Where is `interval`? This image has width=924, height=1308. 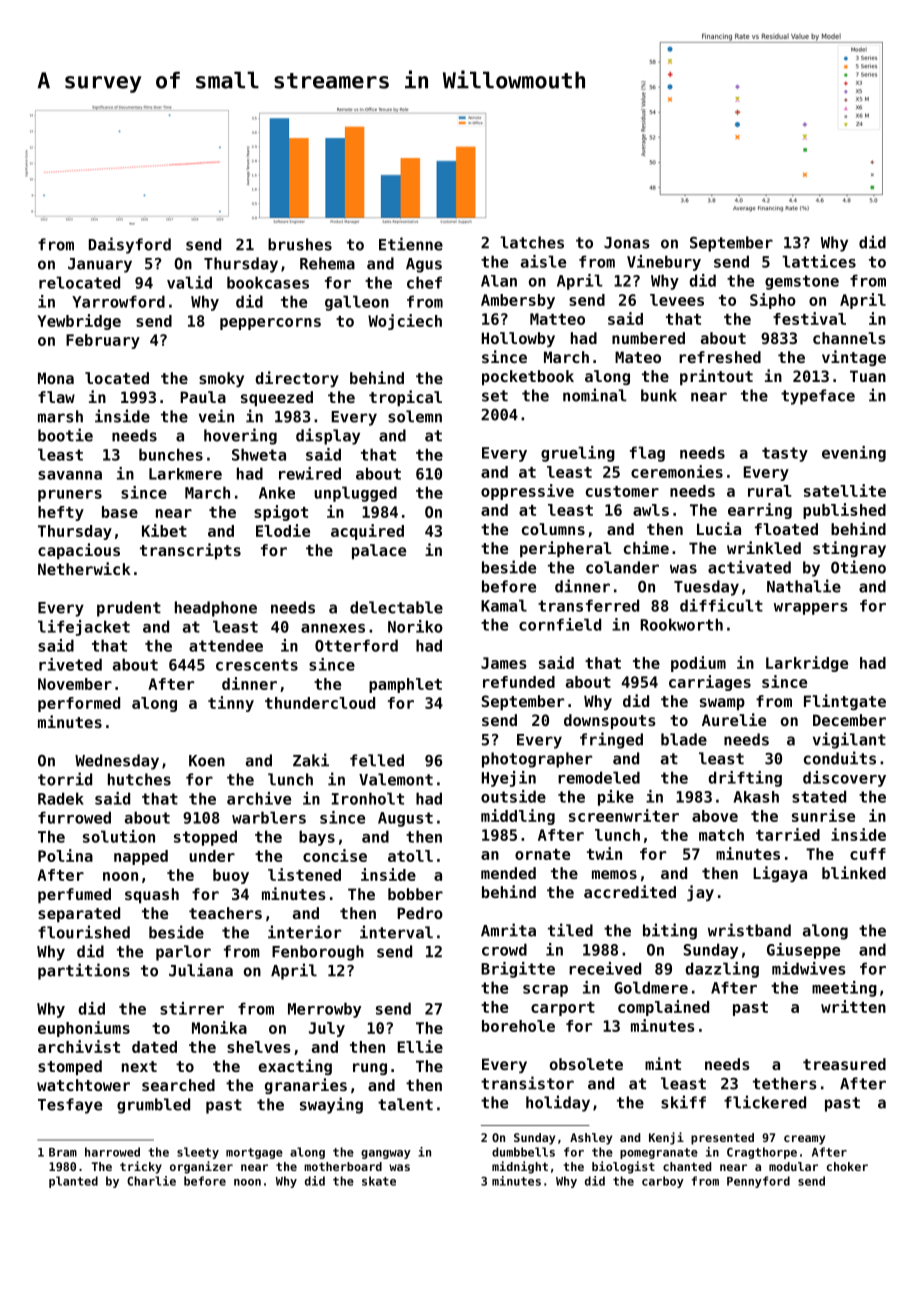
interval is located at coordinates (396, 932).
